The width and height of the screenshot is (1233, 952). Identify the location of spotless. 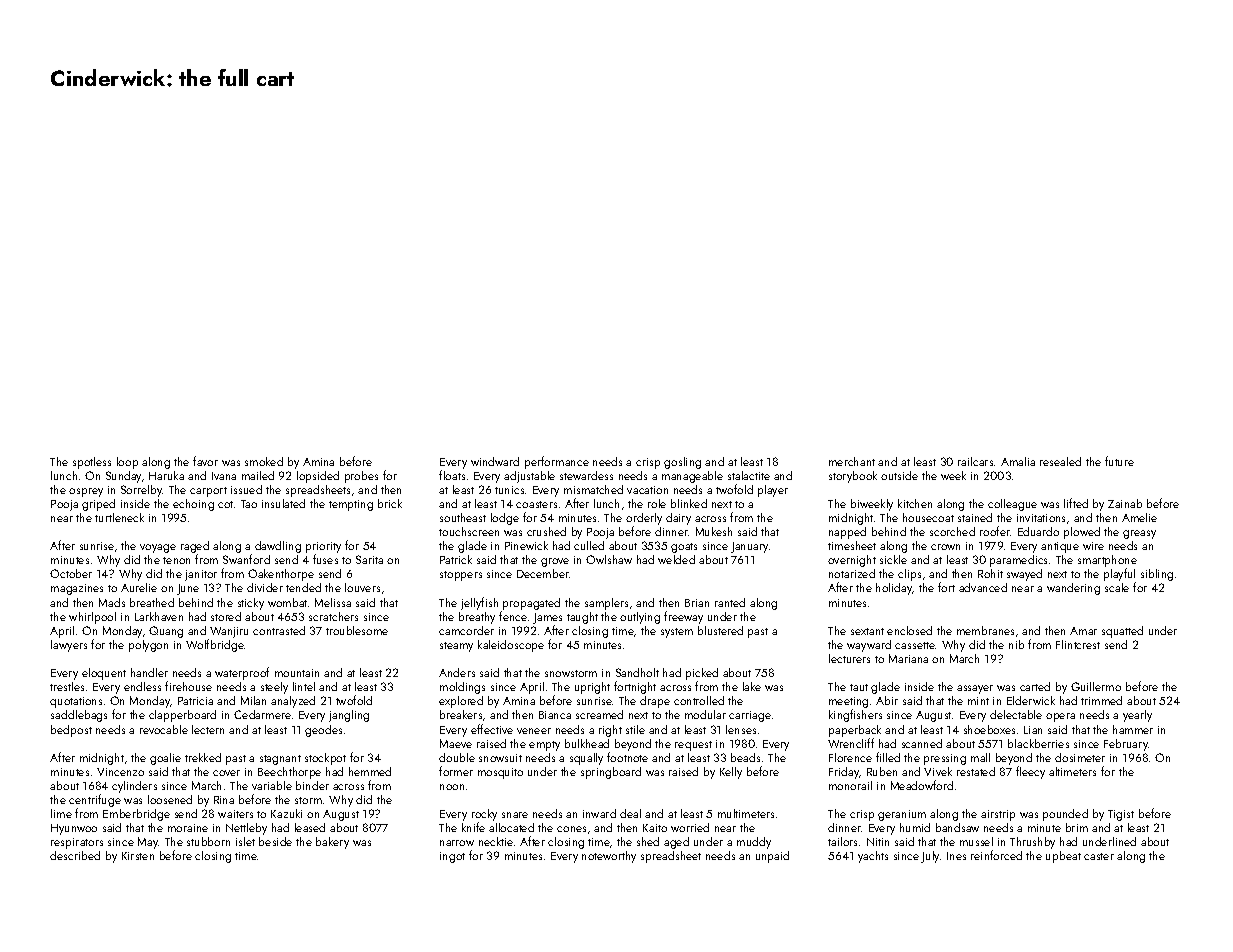
(92, 463).
